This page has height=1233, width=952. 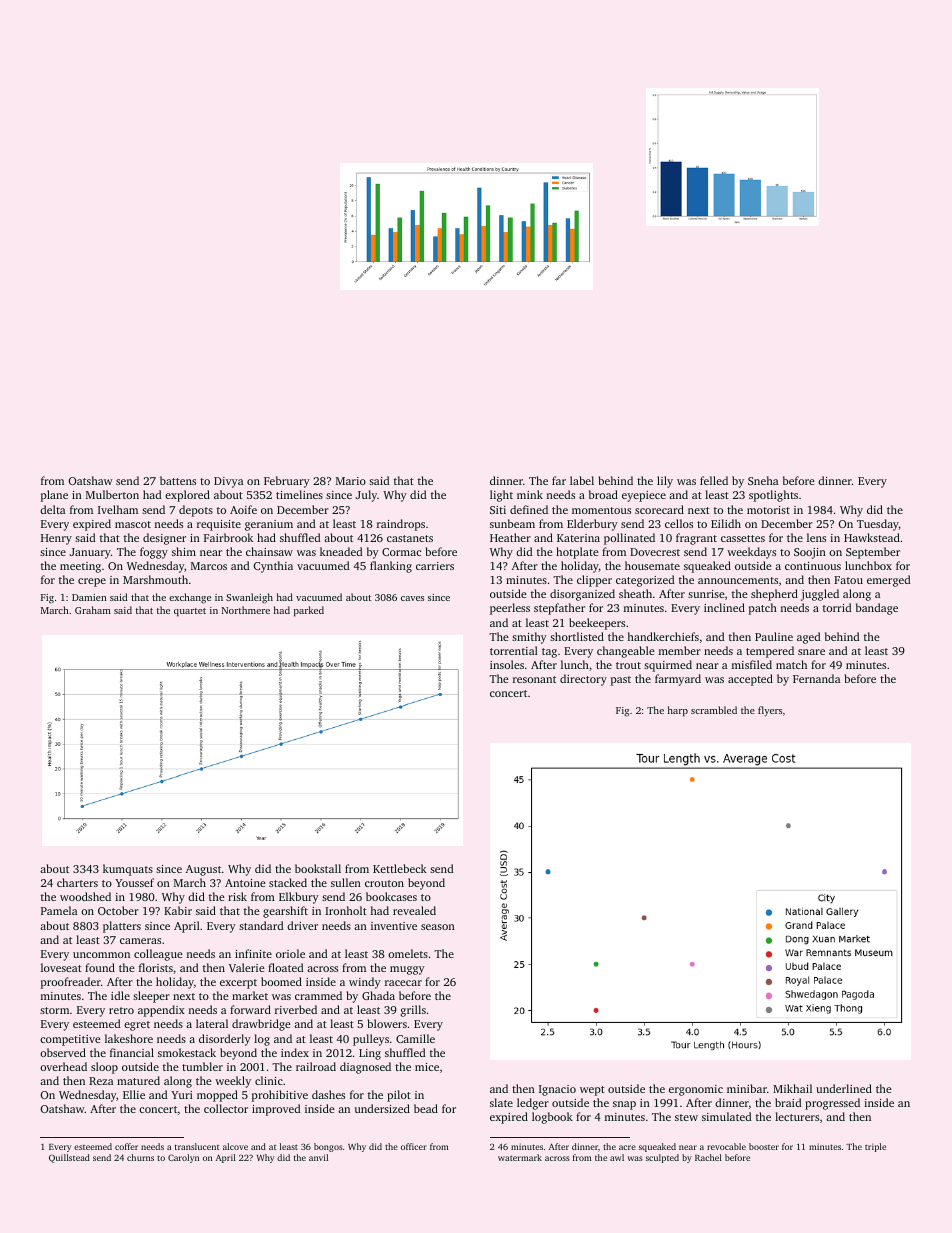 I want to click on kumquats, so click(x=128, y=870).
